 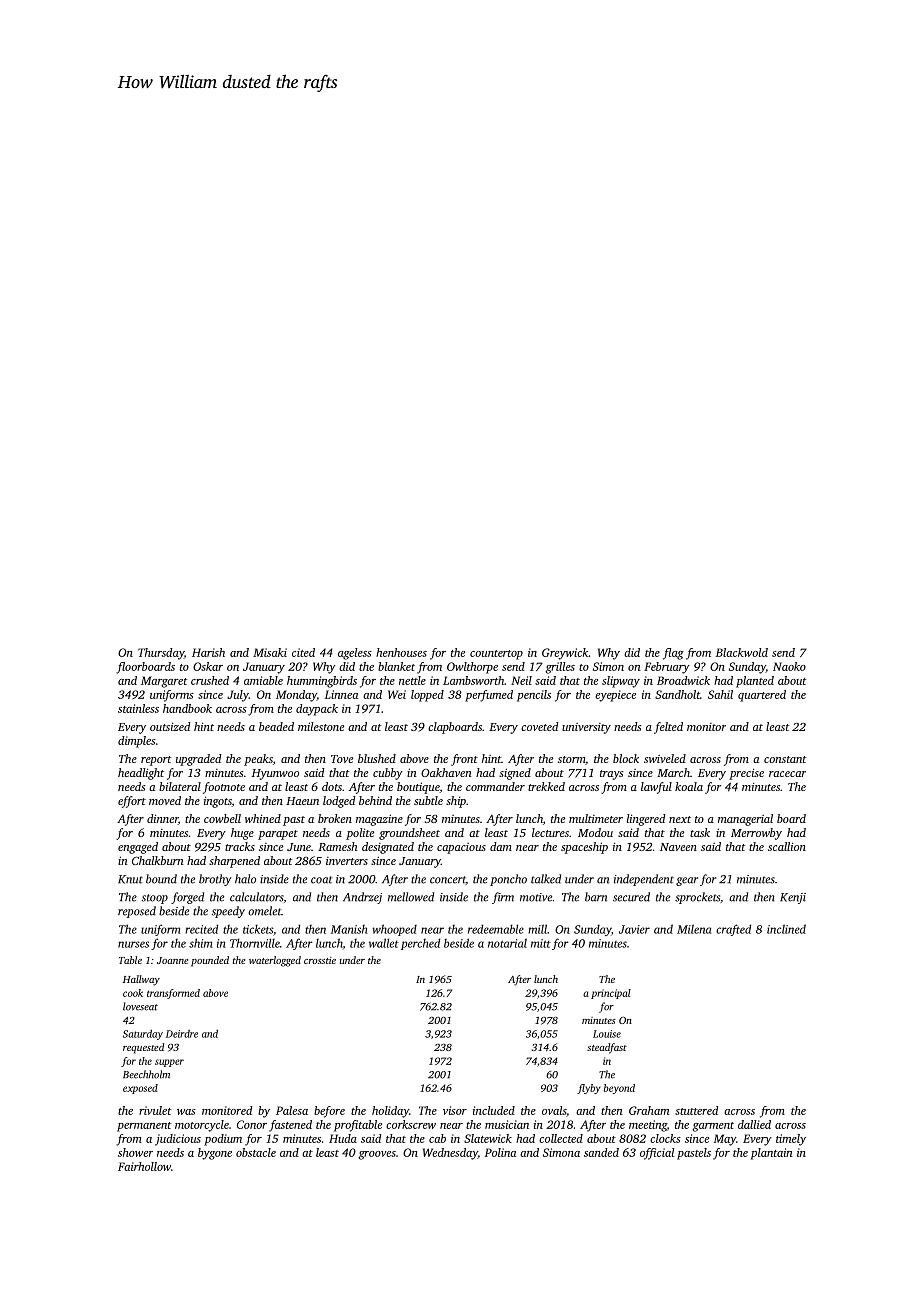 What do you see at coordinates (135, 1152) in the screenshot?
I see `shower` at bounding box center [135, 1152].
